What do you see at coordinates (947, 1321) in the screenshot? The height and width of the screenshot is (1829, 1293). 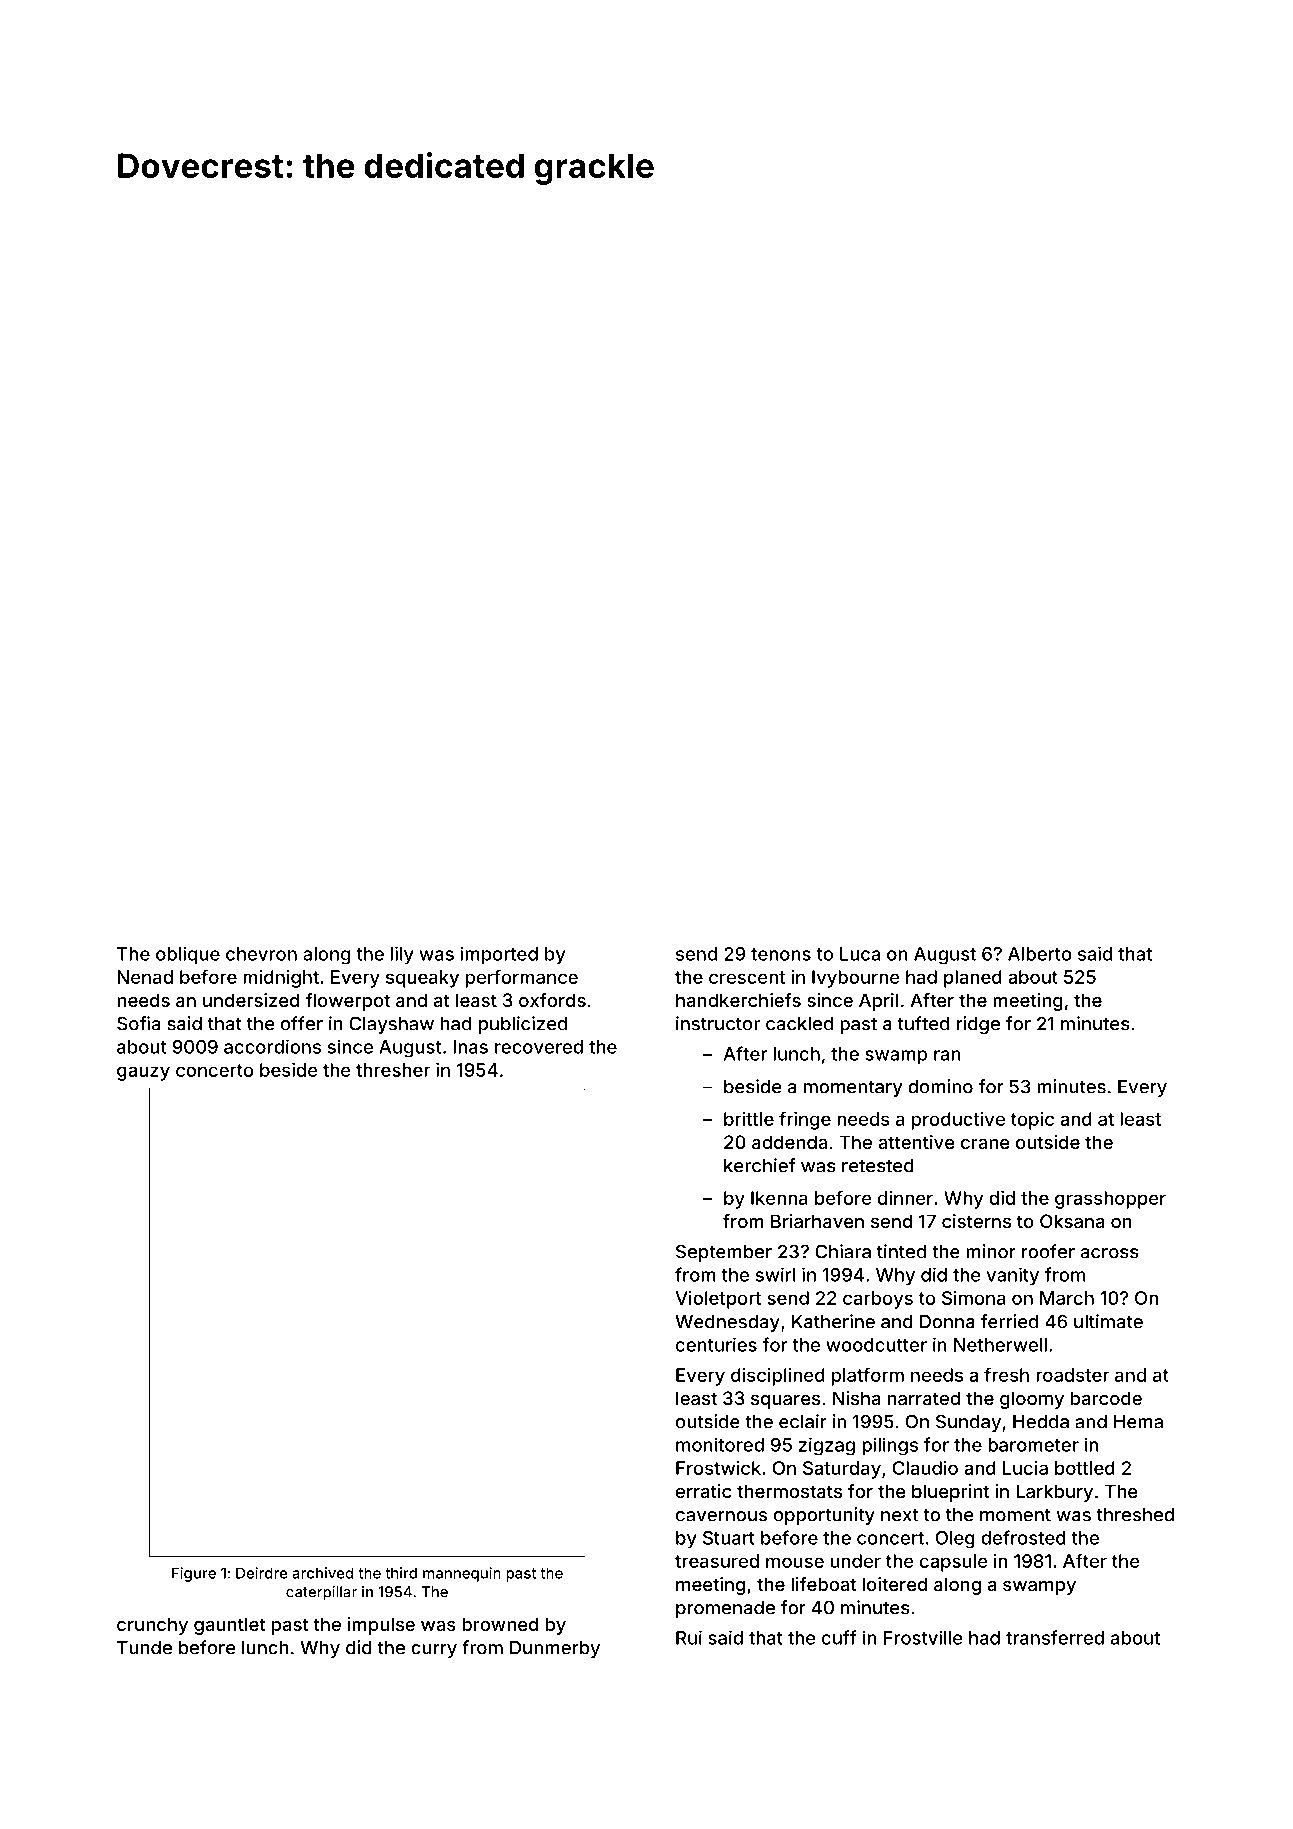 I see `Donna` at bounding box center [947, 1321].
